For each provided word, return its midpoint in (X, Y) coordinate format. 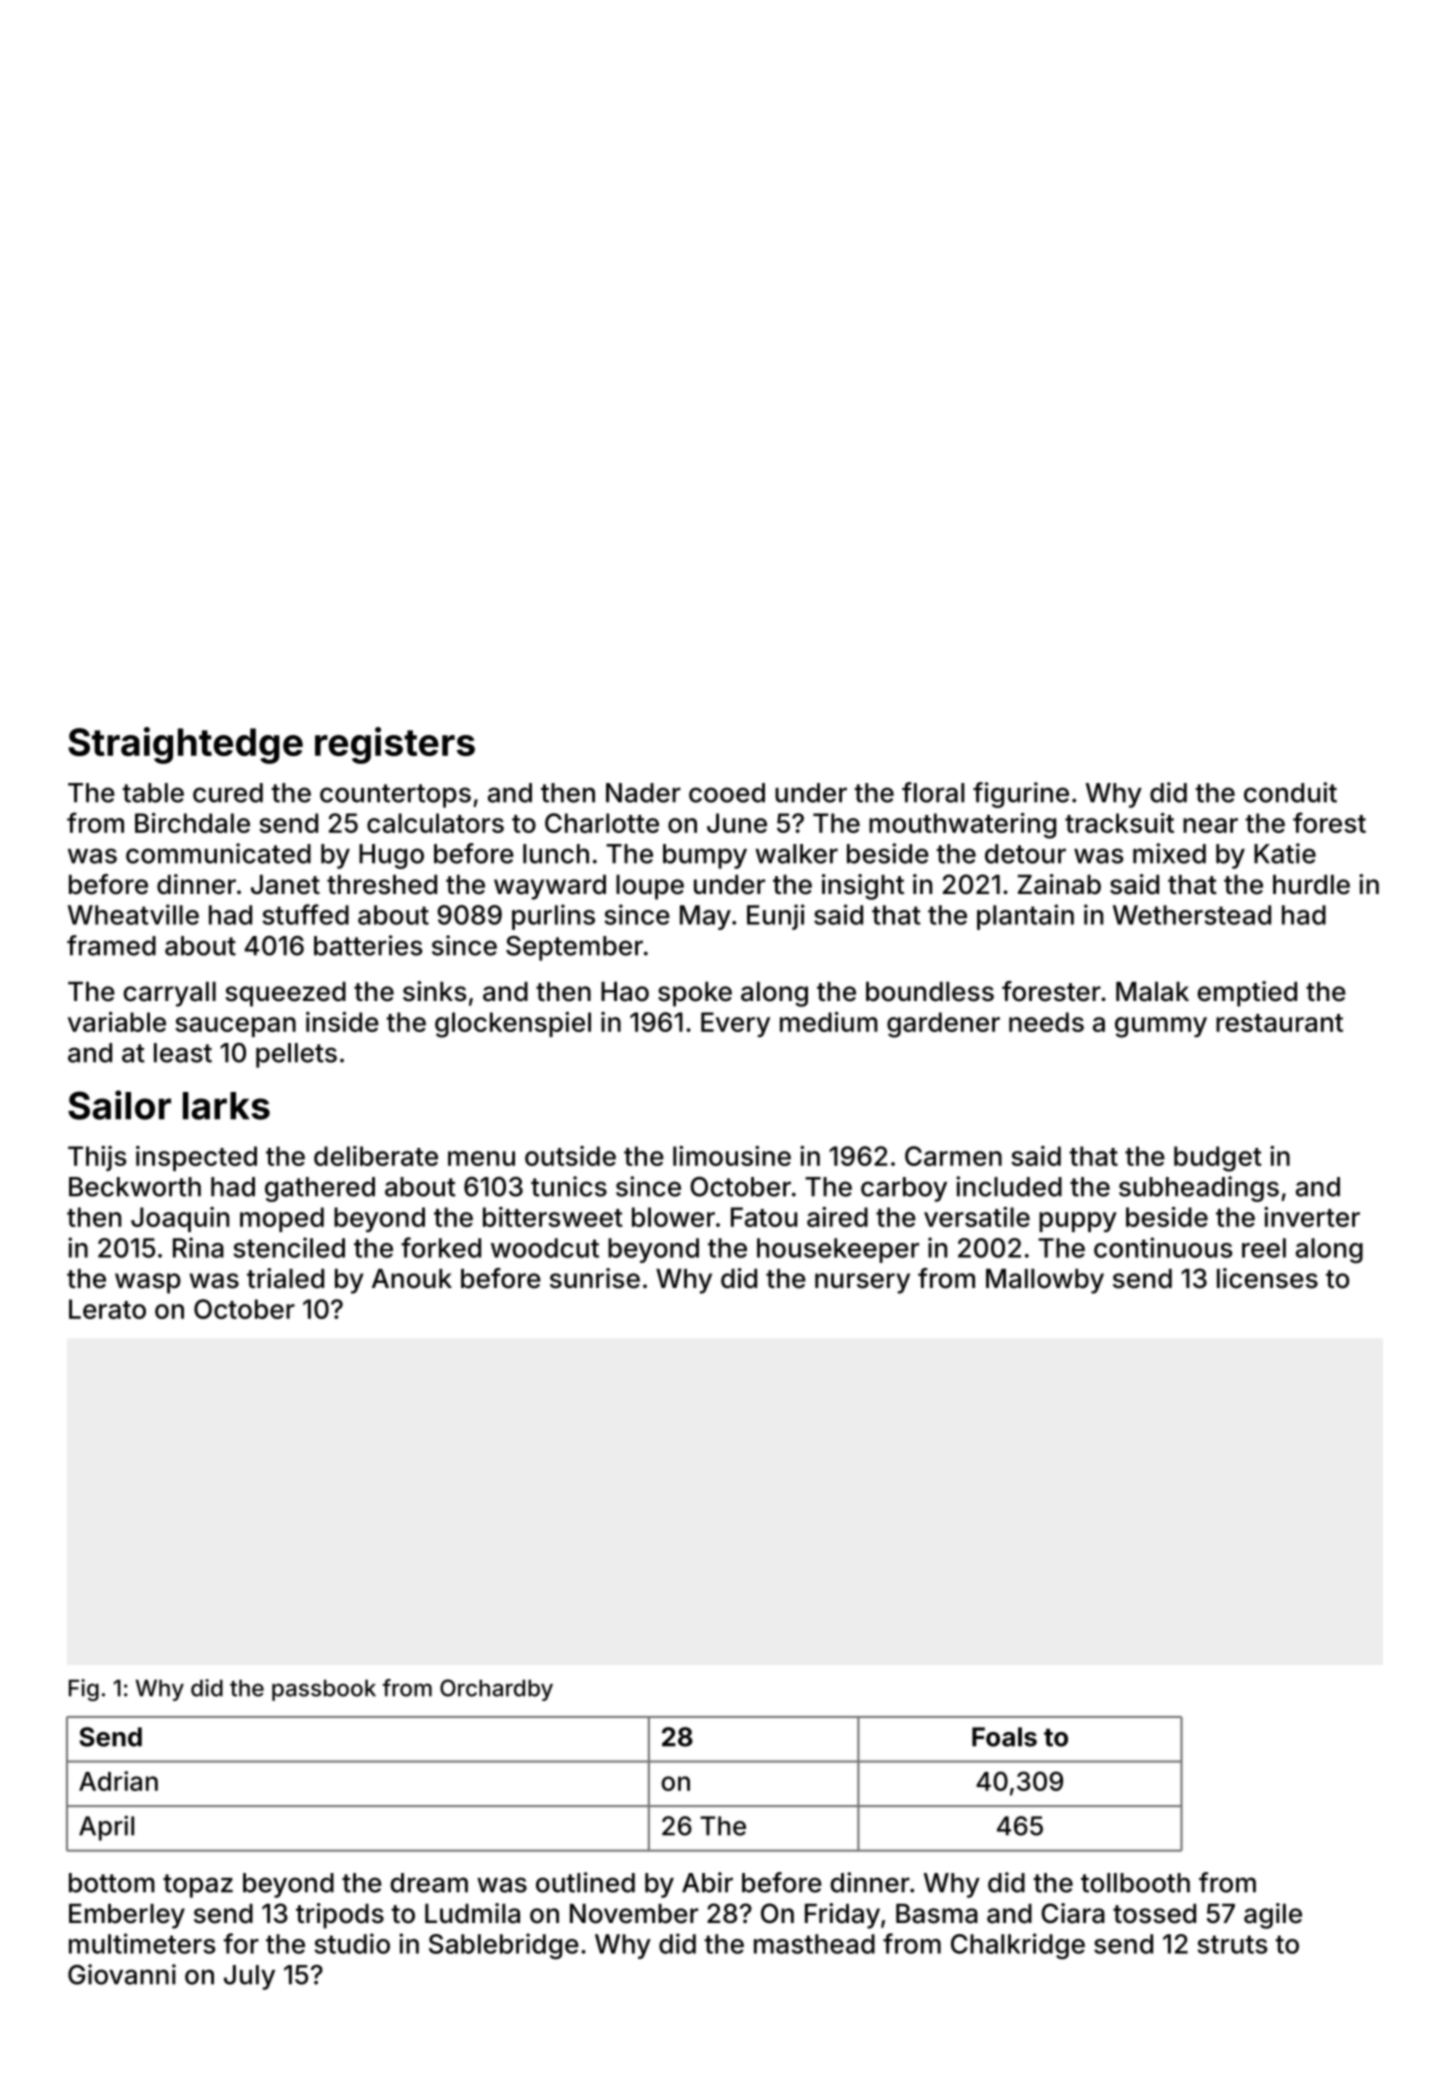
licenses (1267, 1278)
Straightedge (185, 745)
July (249, 1977)
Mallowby (1045, 1281)
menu (481, 1158)
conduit (1290, 792)
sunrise (595, 1278)
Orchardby (496, 1690)
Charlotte (602, 823)
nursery (862, 1283)
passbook (324, 1690)
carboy (904, 1189)
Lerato (107, 1309)
